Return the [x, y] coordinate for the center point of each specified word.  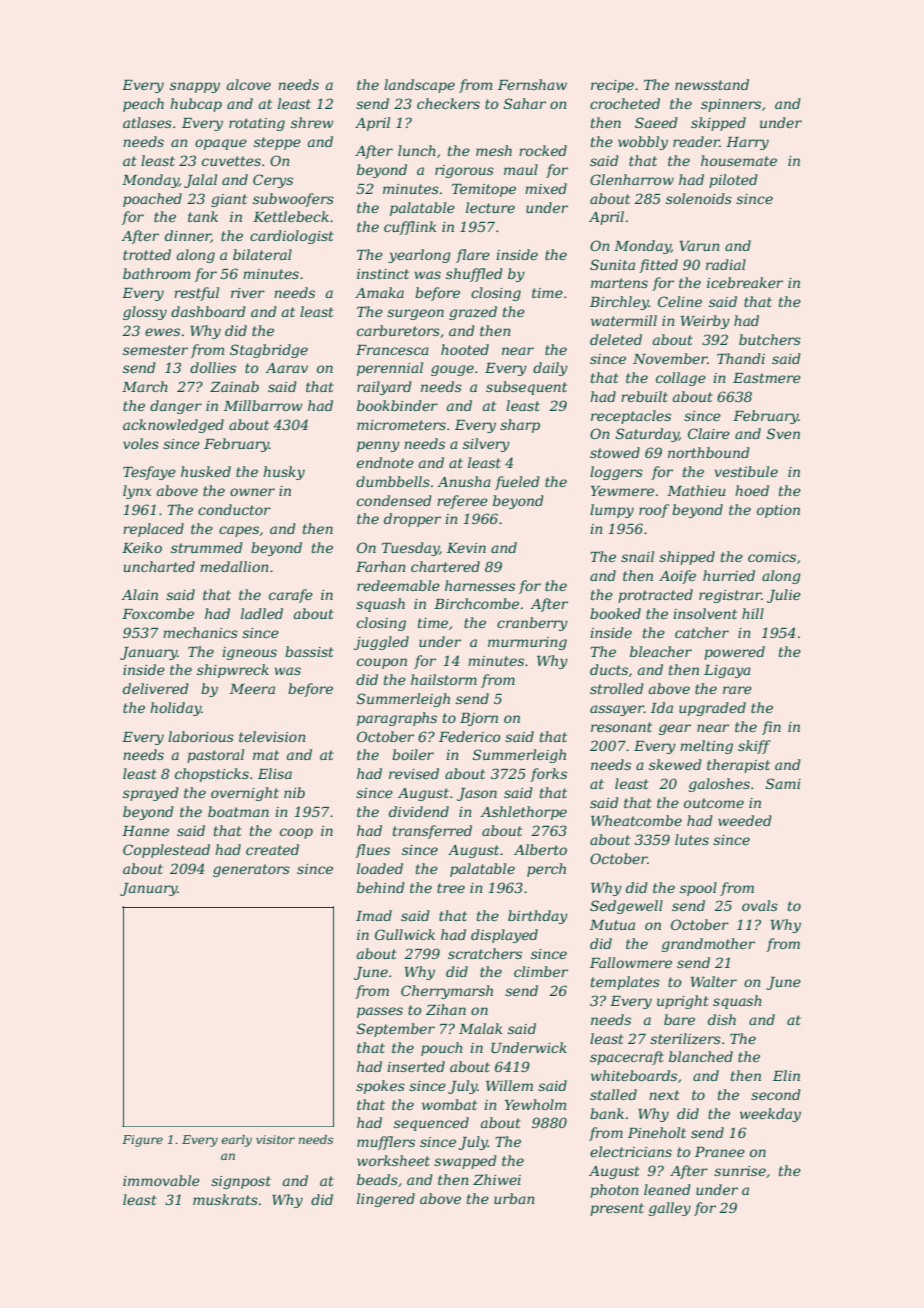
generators [251, 870]
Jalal [200, 181]
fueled [517, 483]
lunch [417, 150]
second [776, 1094]
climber [541, 971]
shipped [687, 558]
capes [239, 531]
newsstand [712, 84]
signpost [241, 1182]
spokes [380, 1087]
